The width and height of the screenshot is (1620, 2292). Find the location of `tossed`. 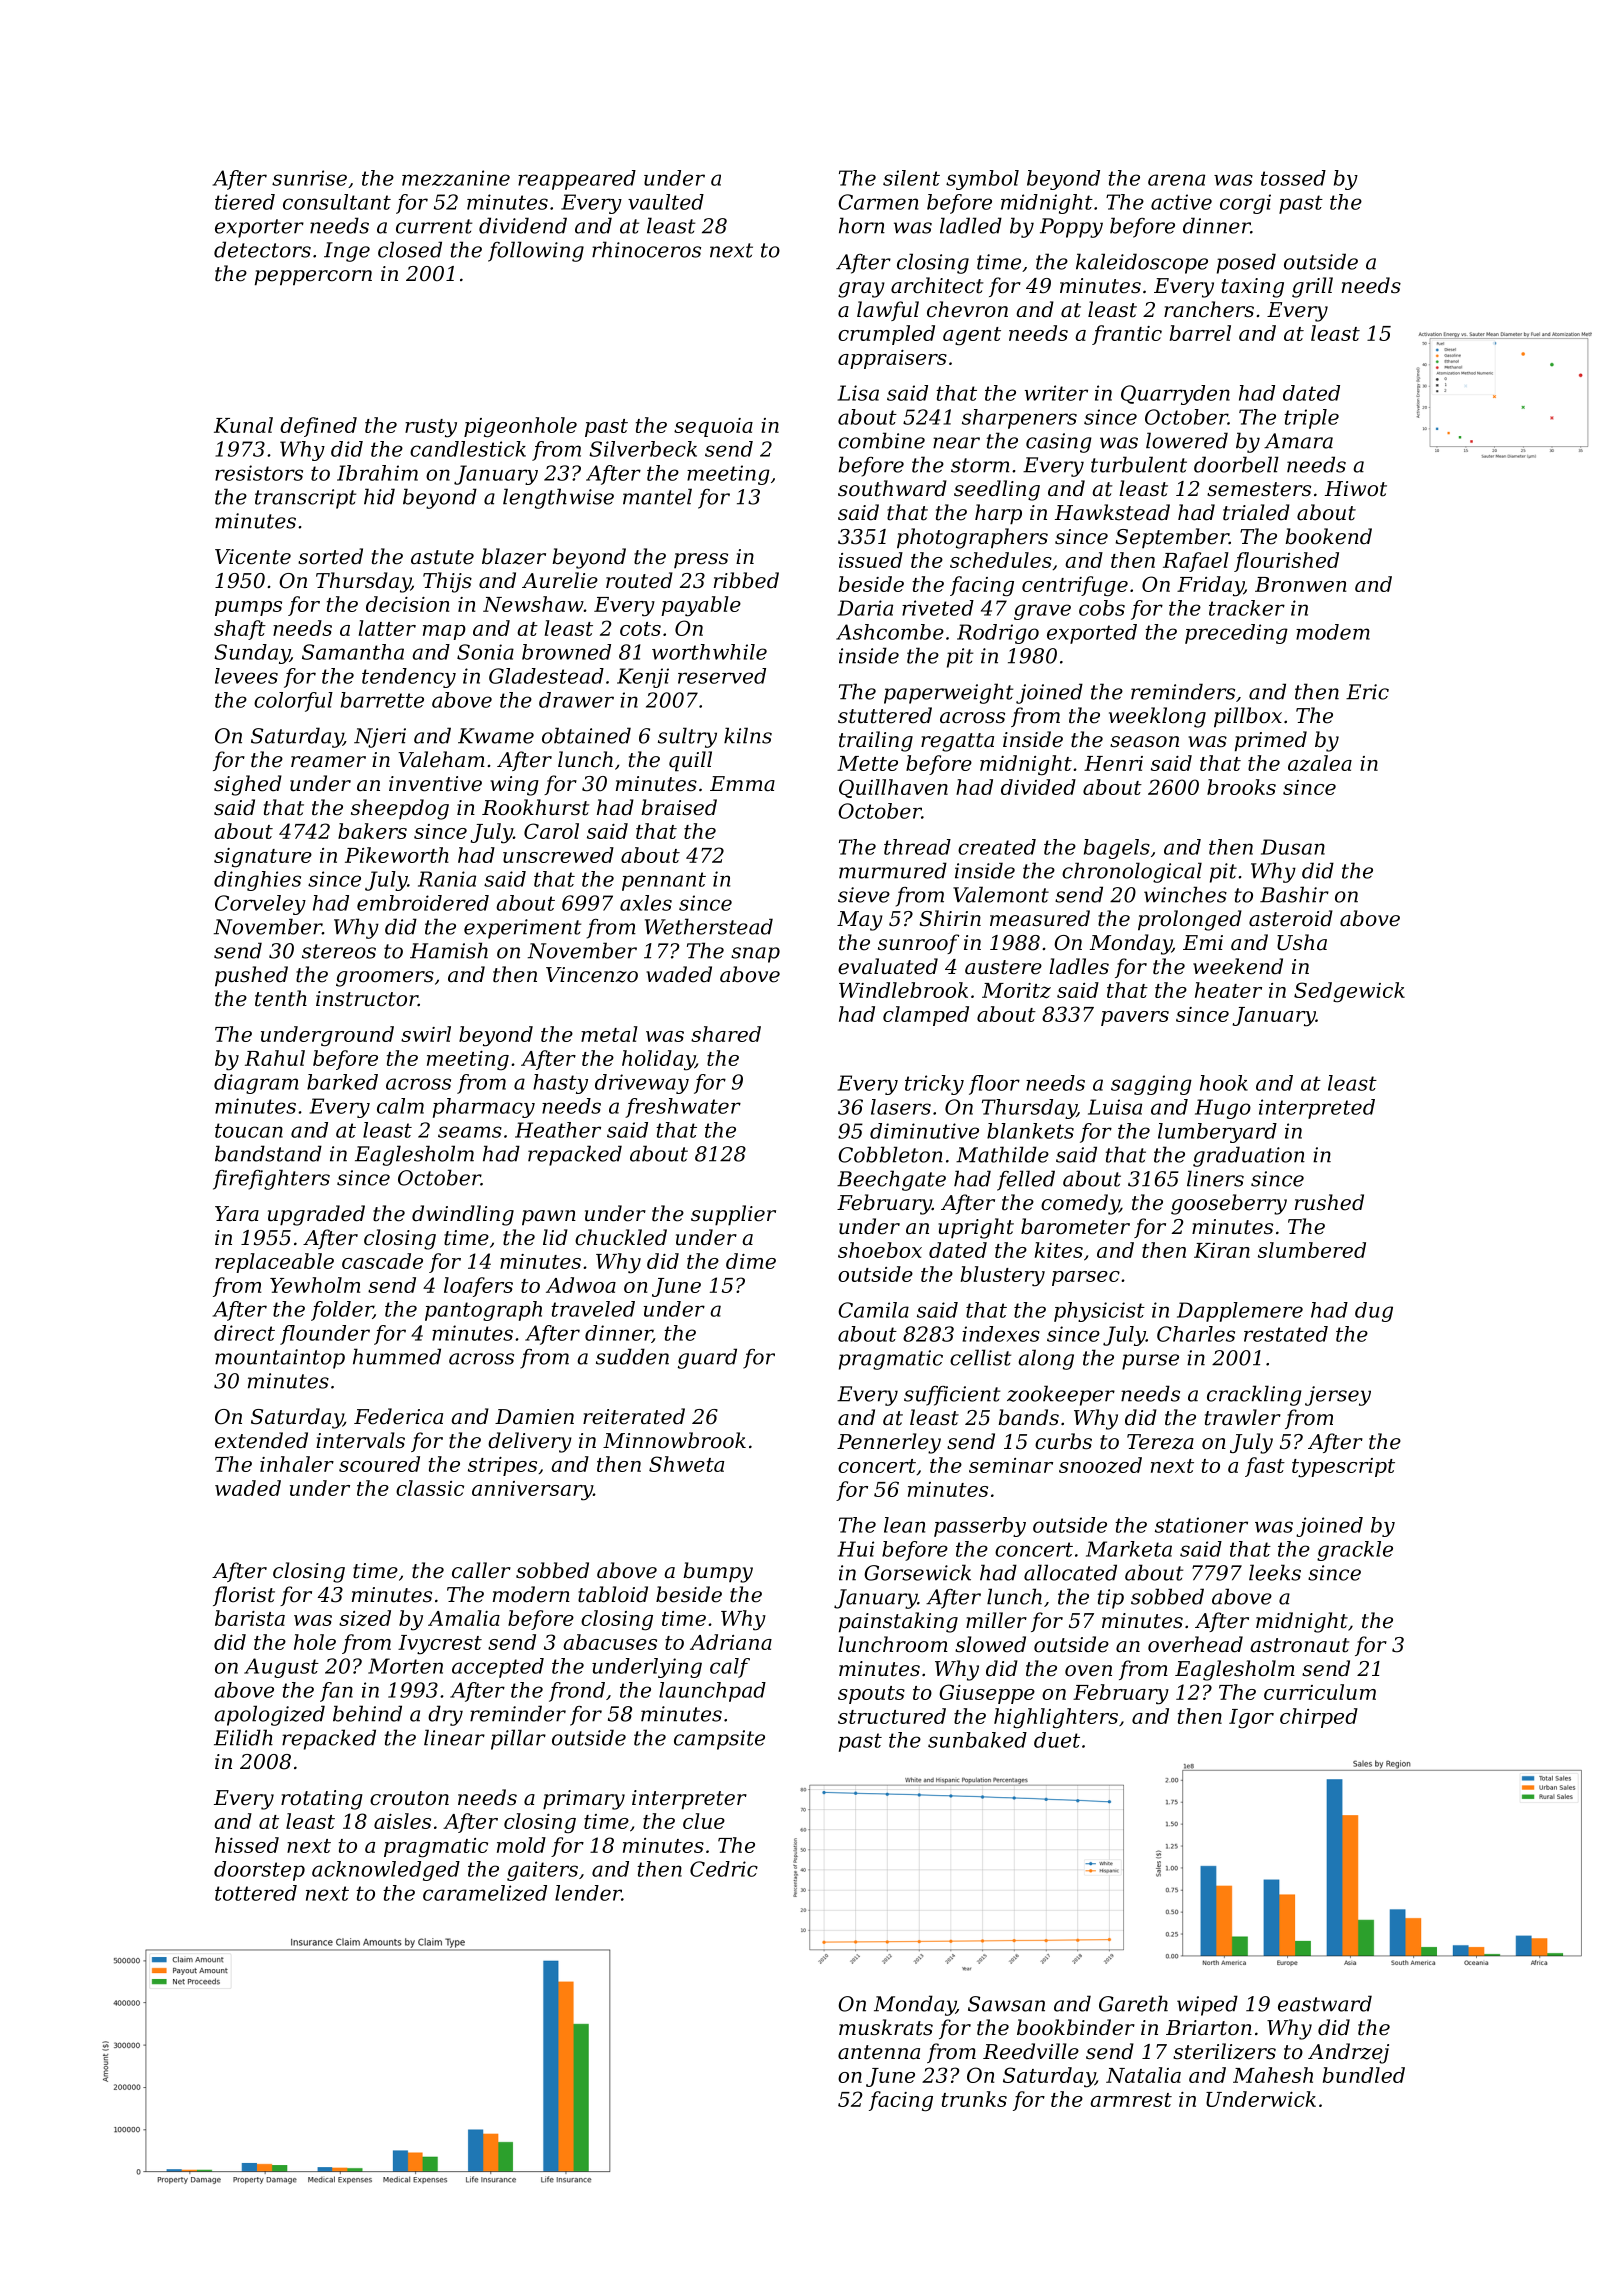

tossed is located at coordinates (1293, 178).
